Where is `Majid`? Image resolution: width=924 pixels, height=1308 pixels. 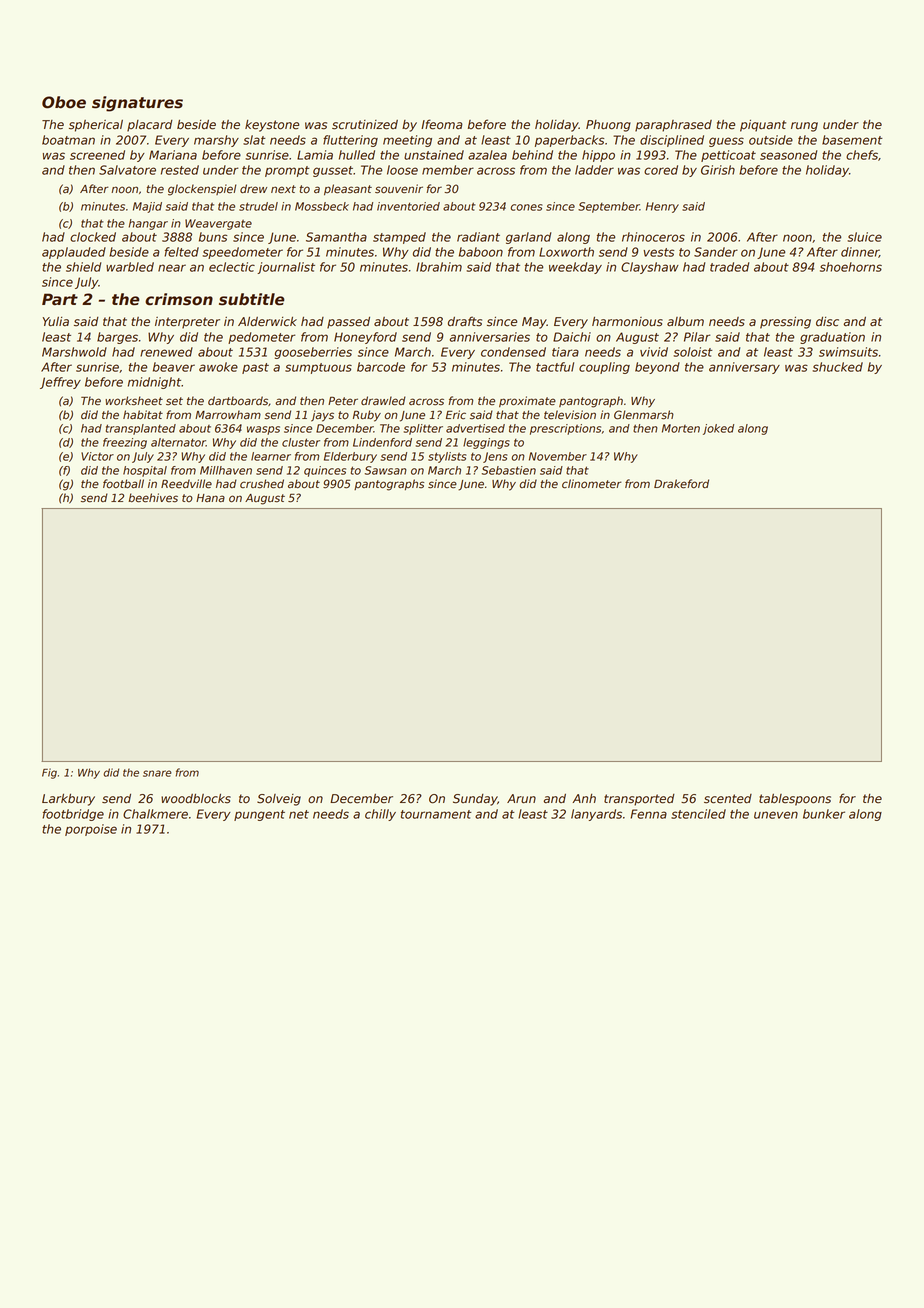 Majid is located at coordinates (147, 207).
